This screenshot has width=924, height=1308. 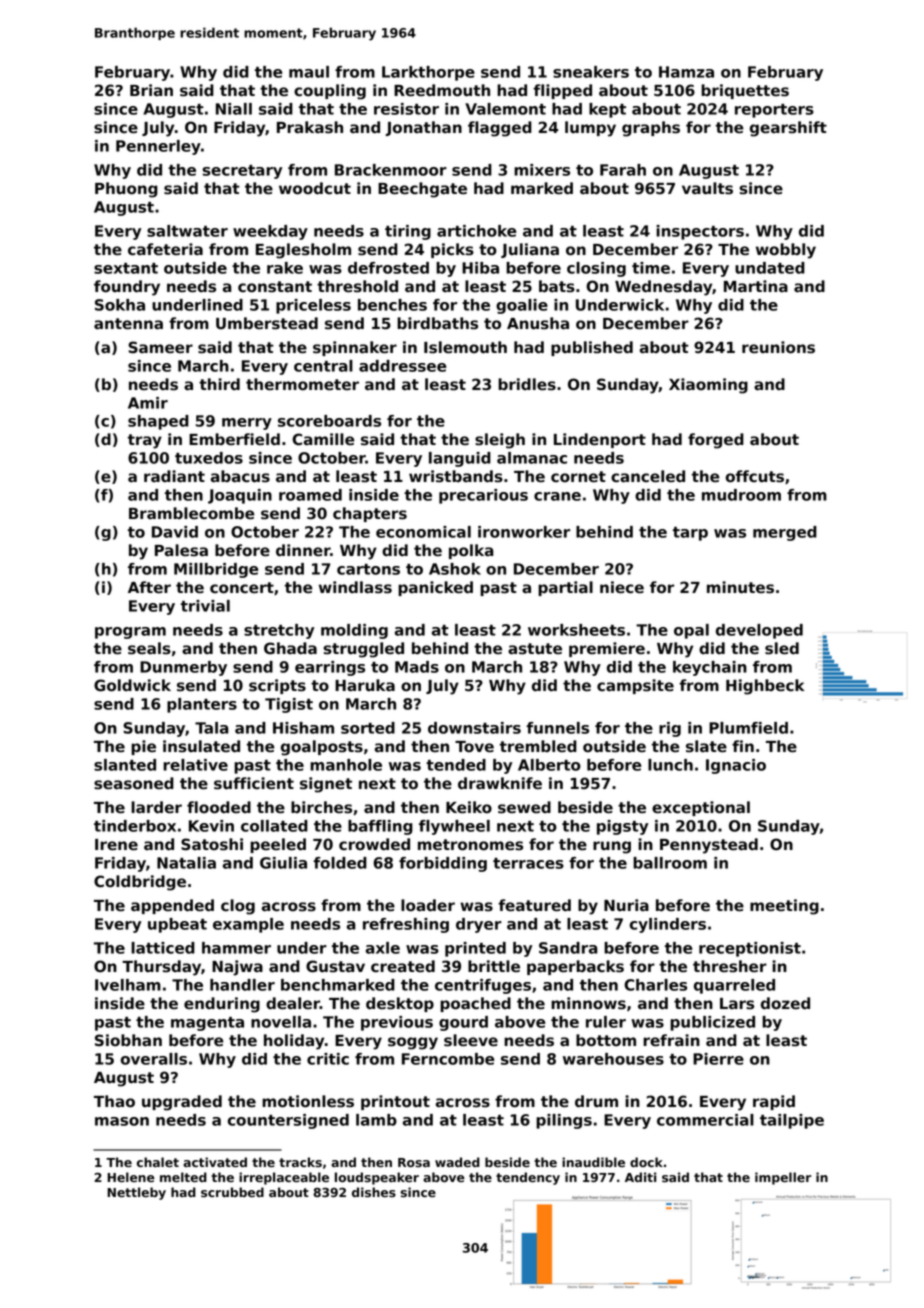 What do you see at coordinates (309, 72) in the screenshot?
I see `maul` at bounding box center [309, 72].
